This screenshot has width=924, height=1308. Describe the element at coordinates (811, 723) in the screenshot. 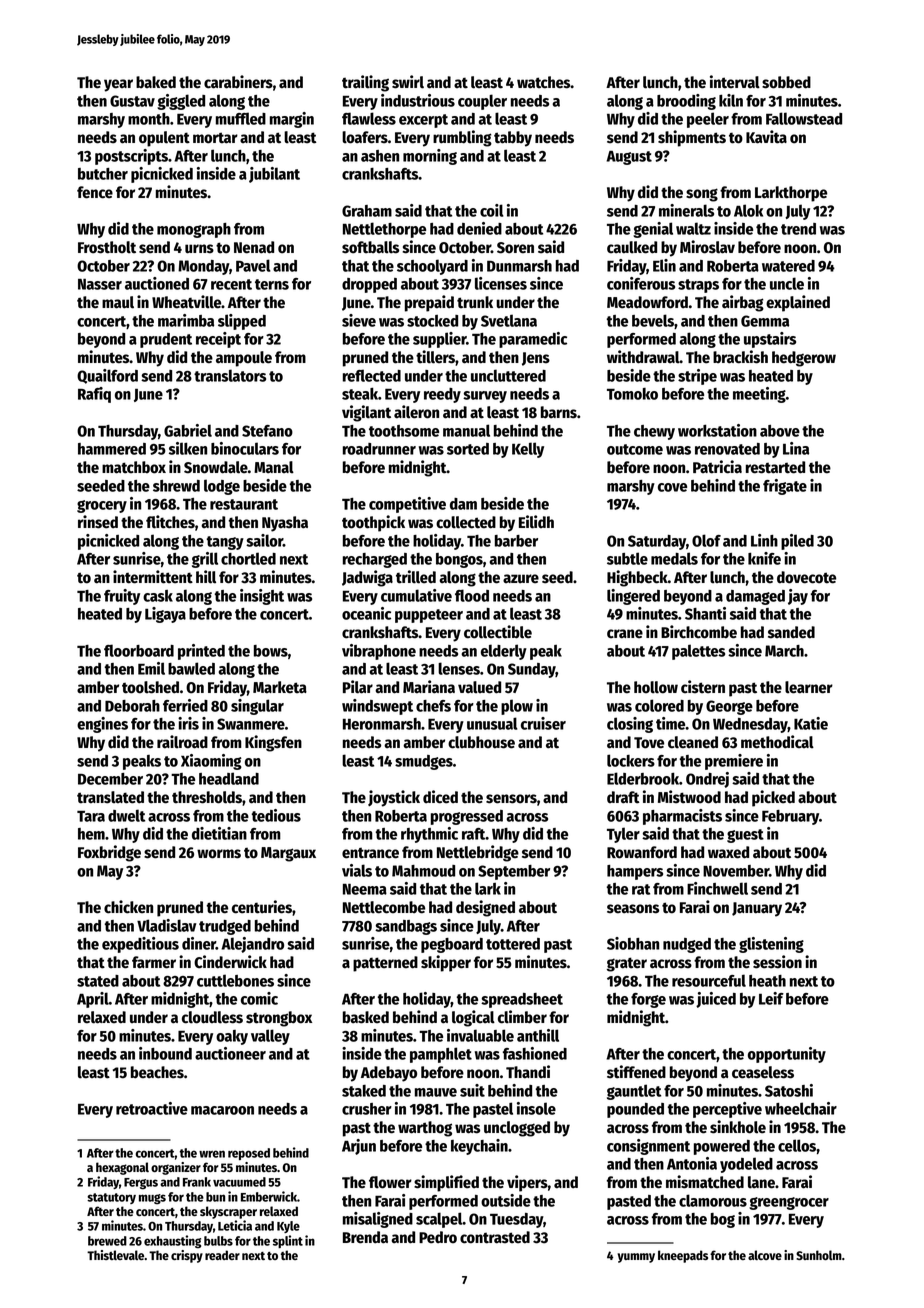

I see `Katie` at that location.
